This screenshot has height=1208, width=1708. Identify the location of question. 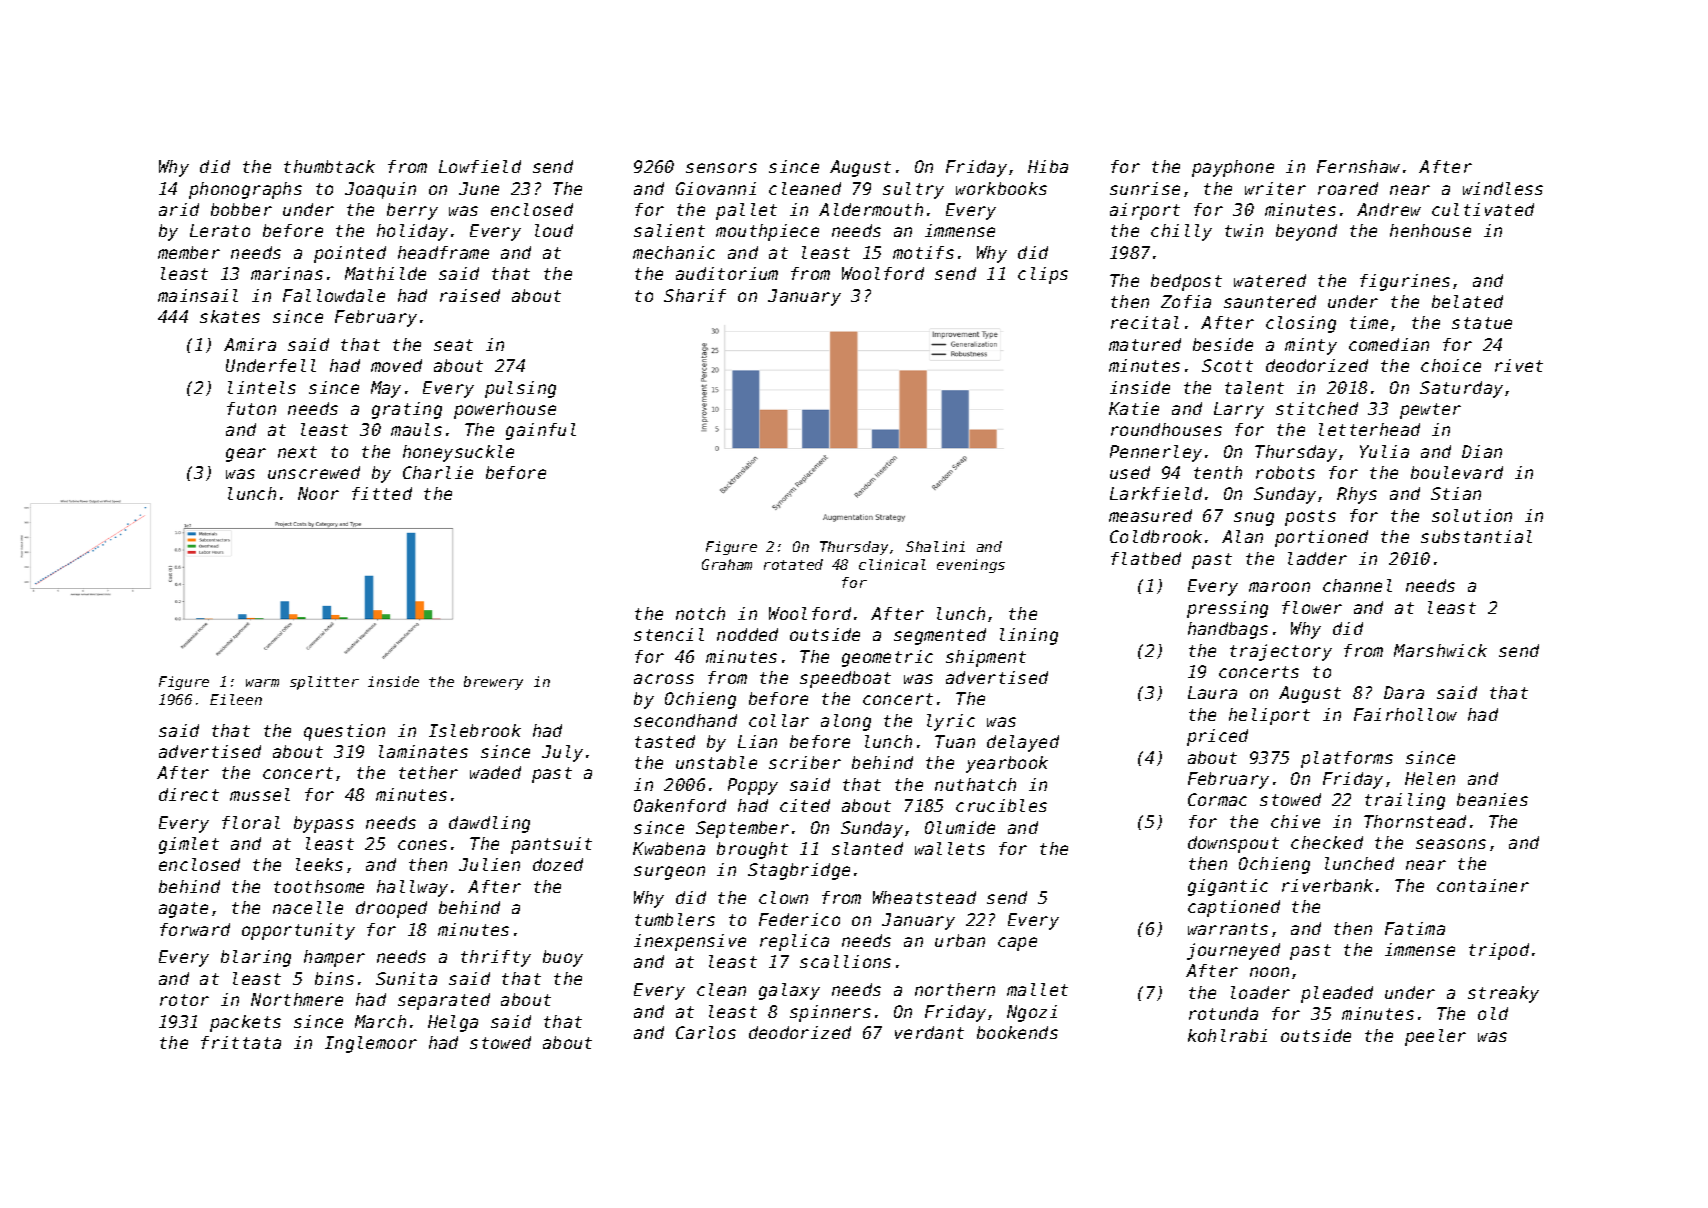
(344, 732).
